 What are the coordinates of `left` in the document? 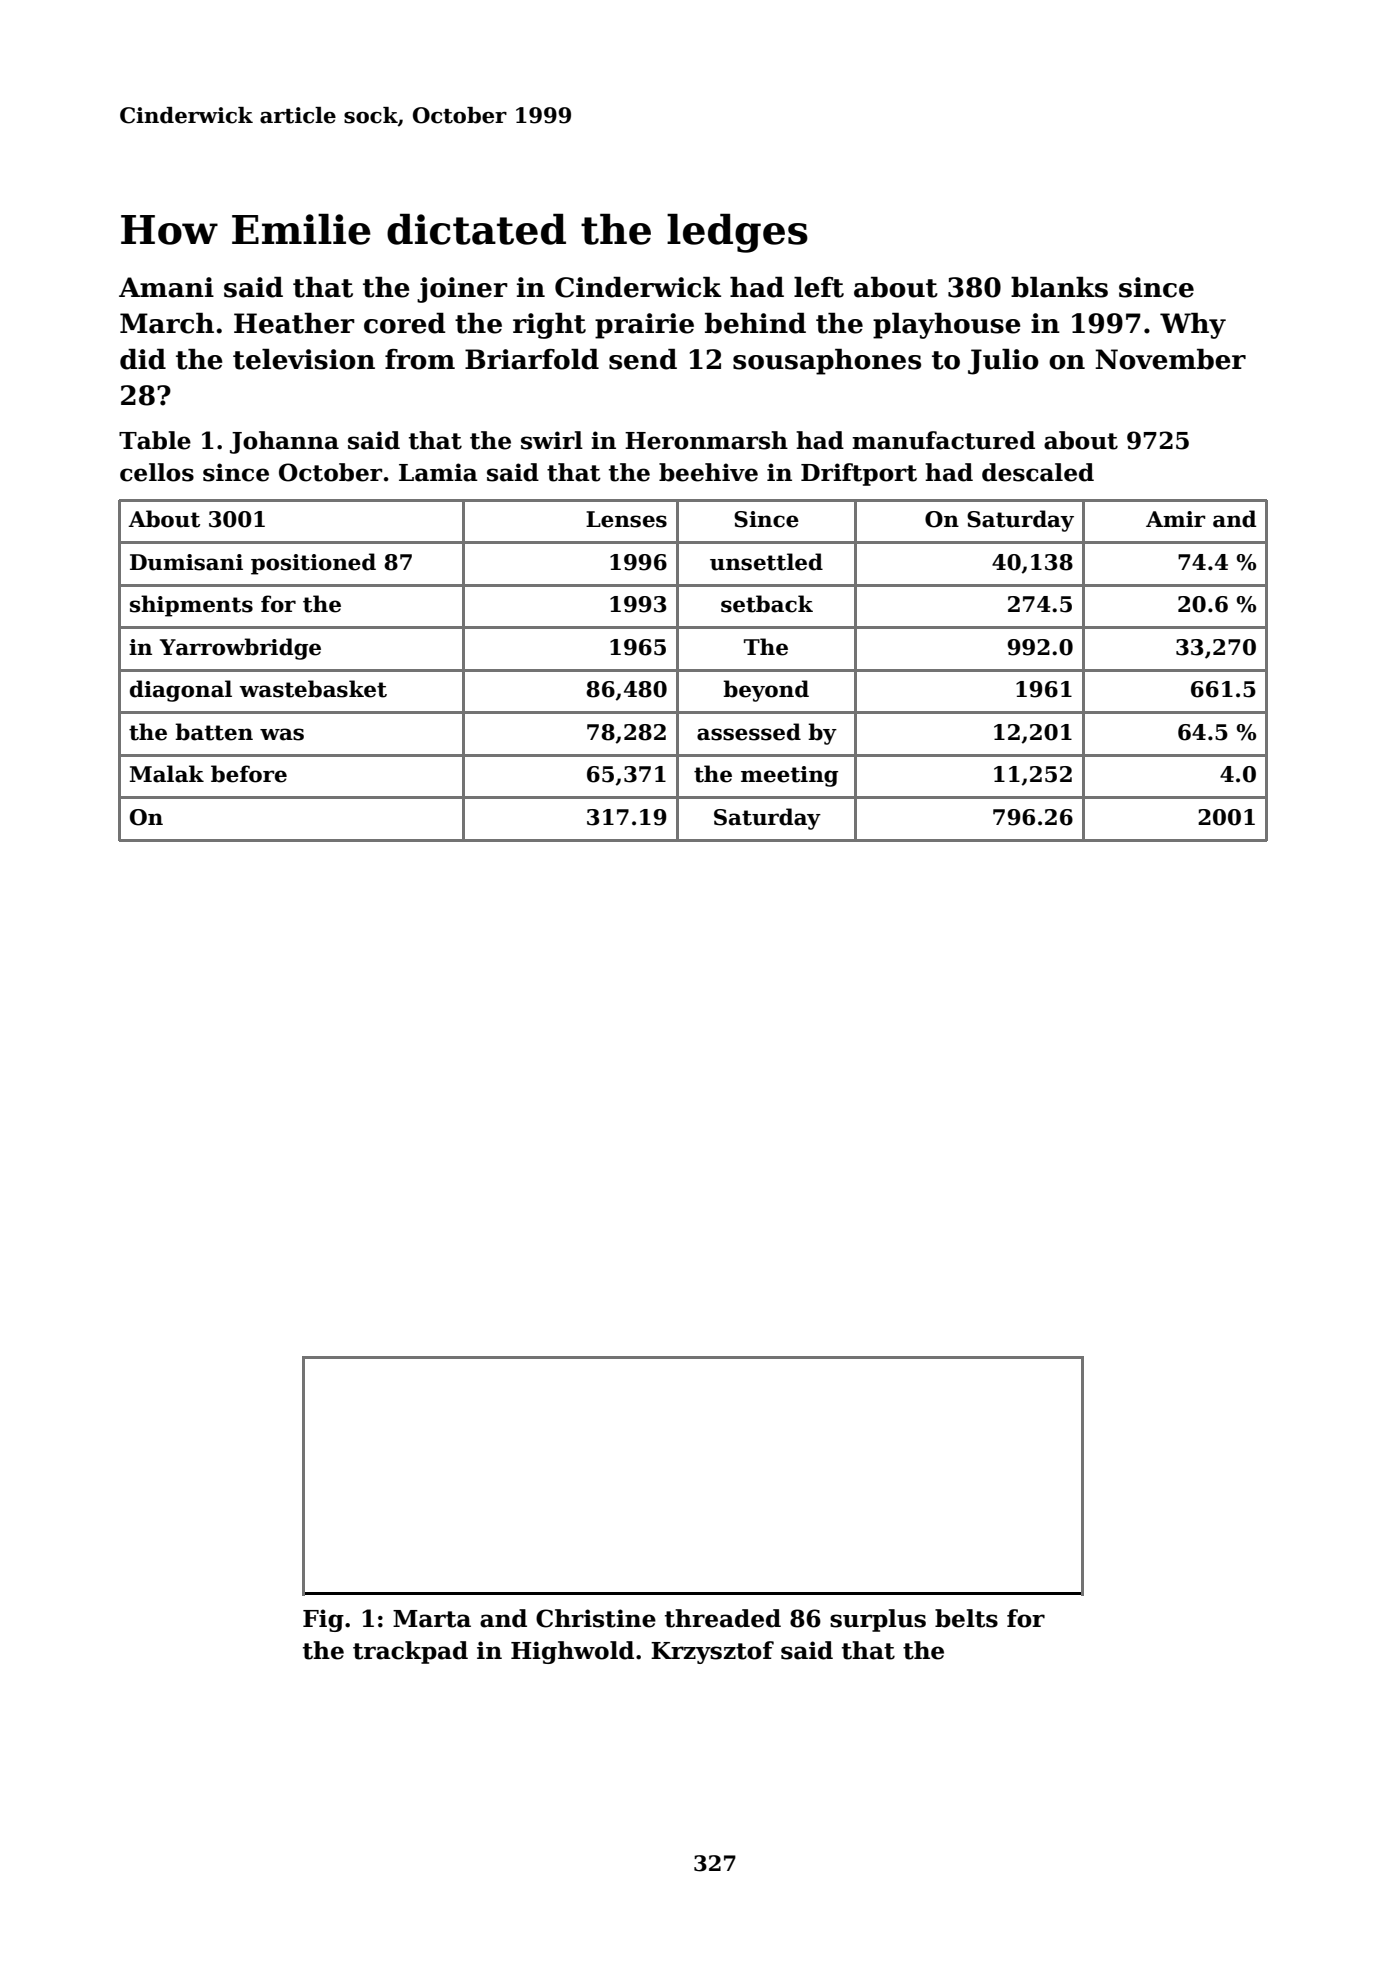 It's located at (819, 287).
